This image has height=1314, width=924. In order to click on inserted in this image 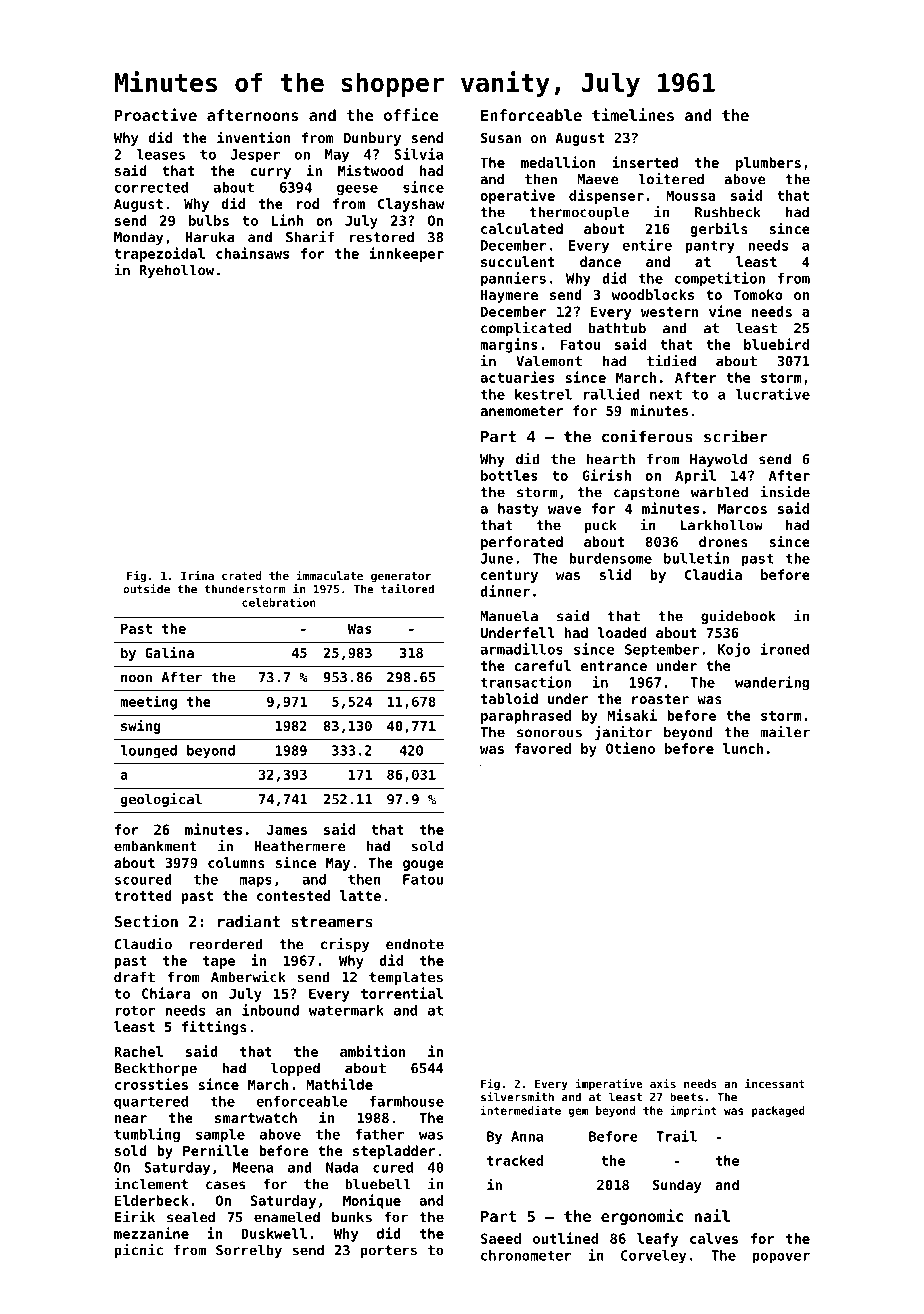, I will do `click(645, 162)`.
